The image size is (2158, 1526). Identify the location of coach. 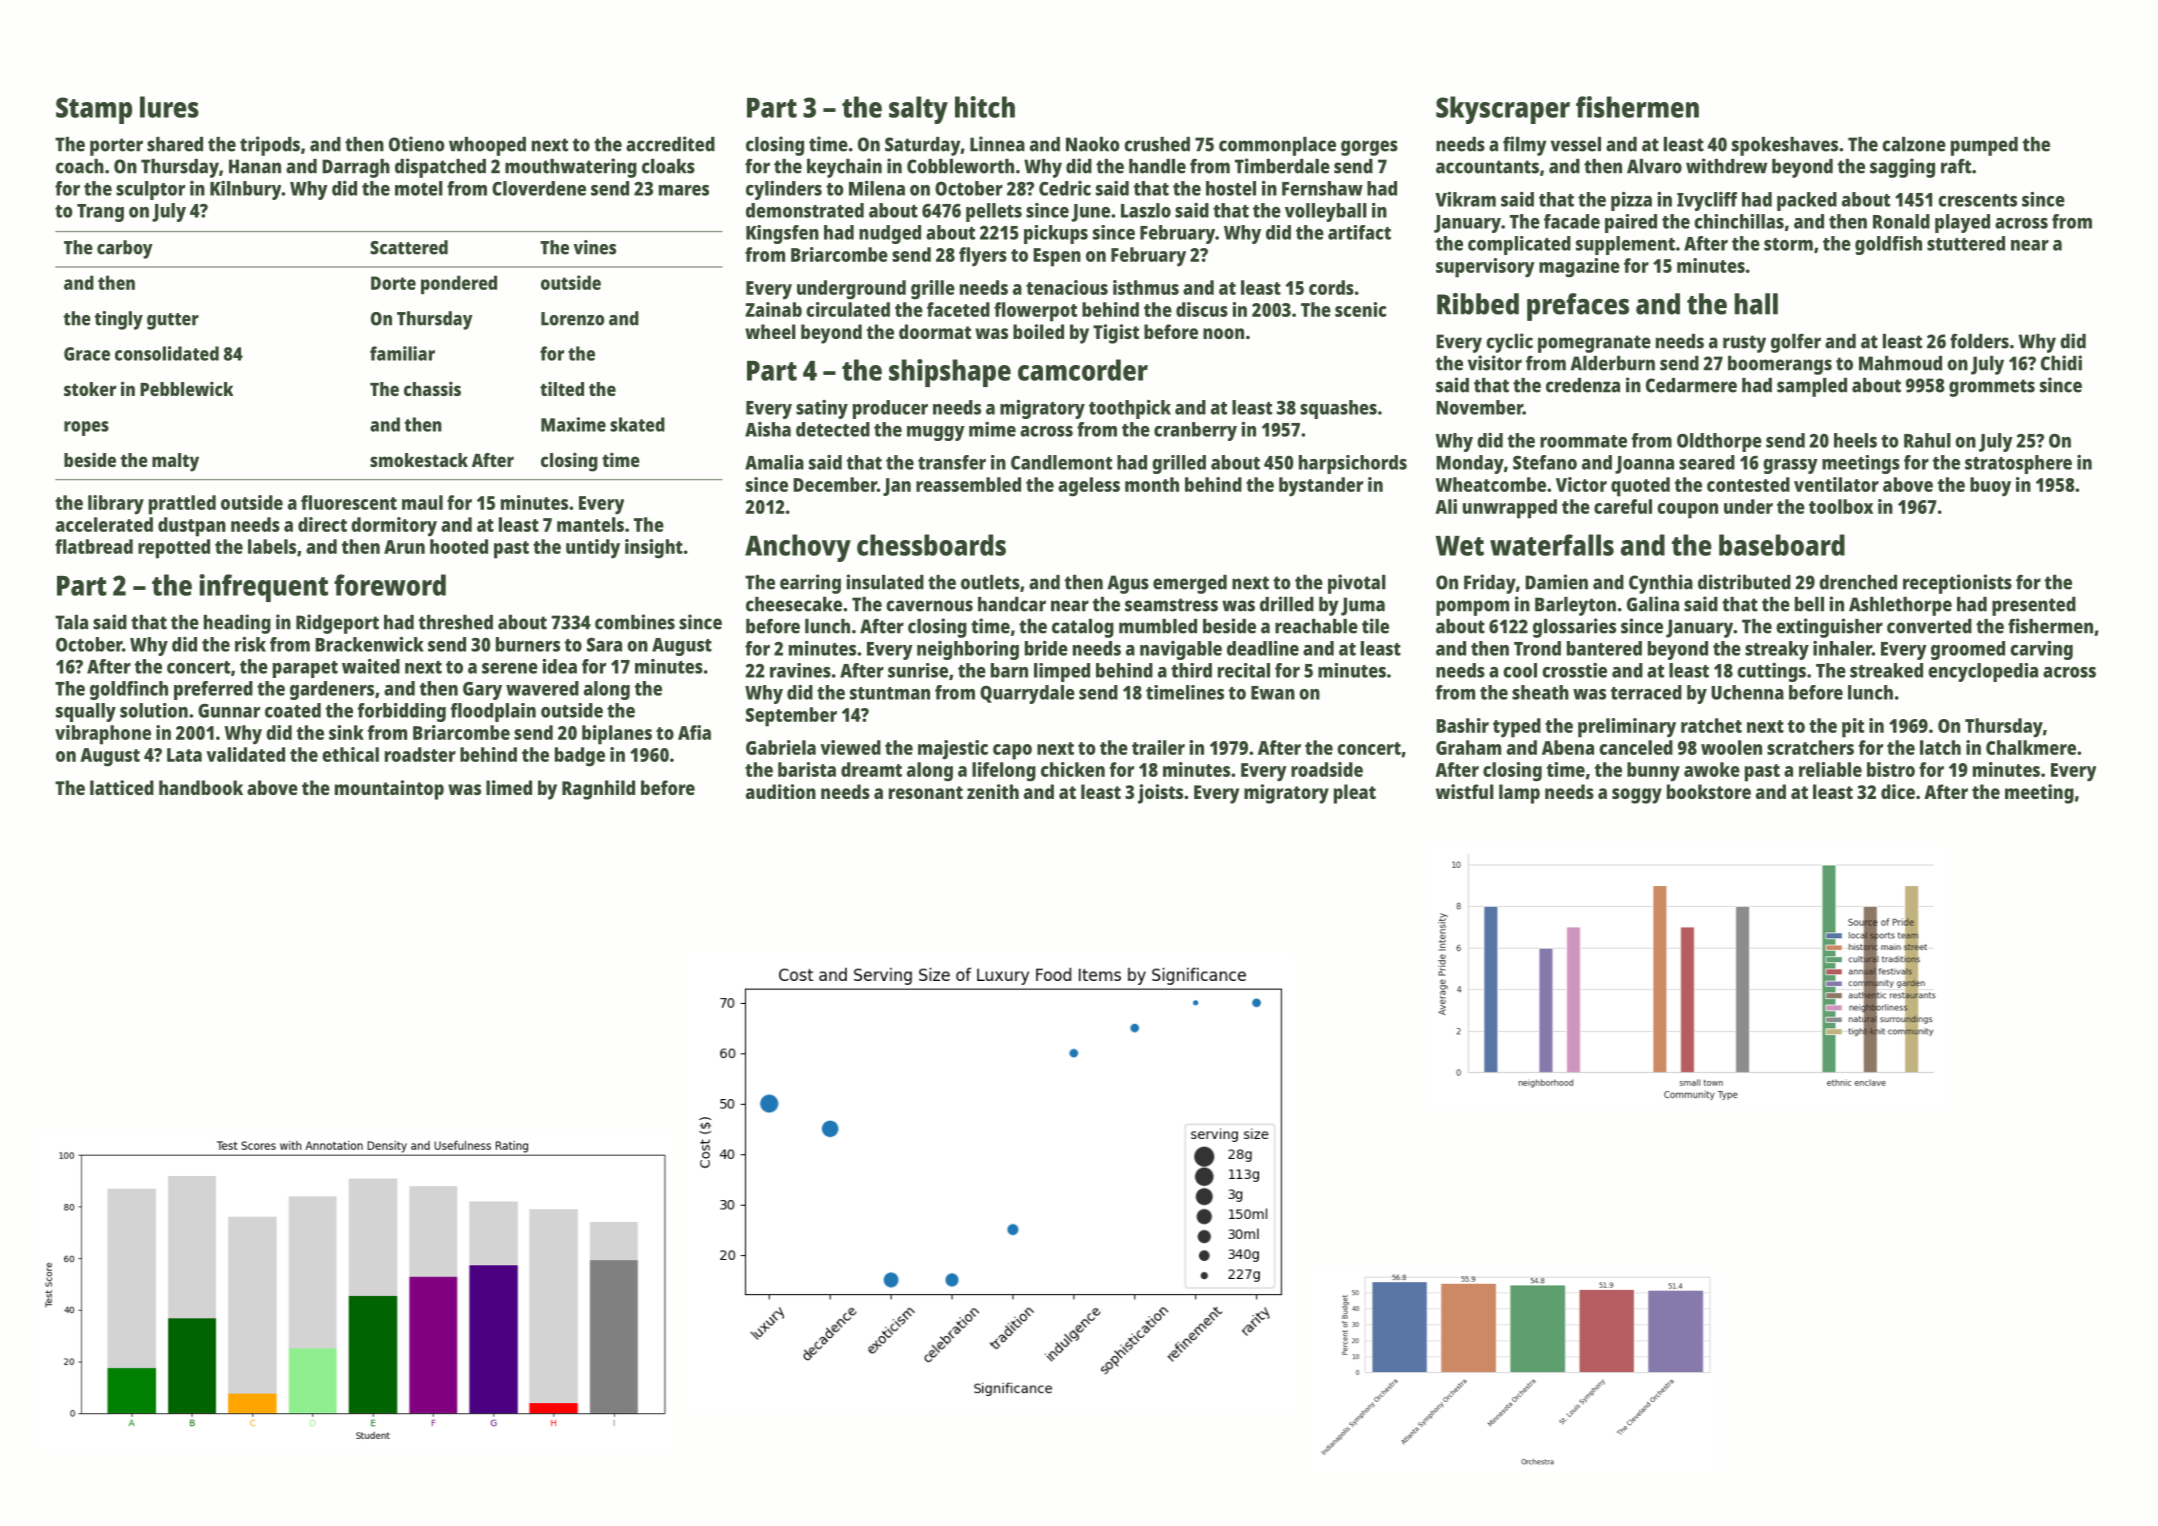
(80, 166).
